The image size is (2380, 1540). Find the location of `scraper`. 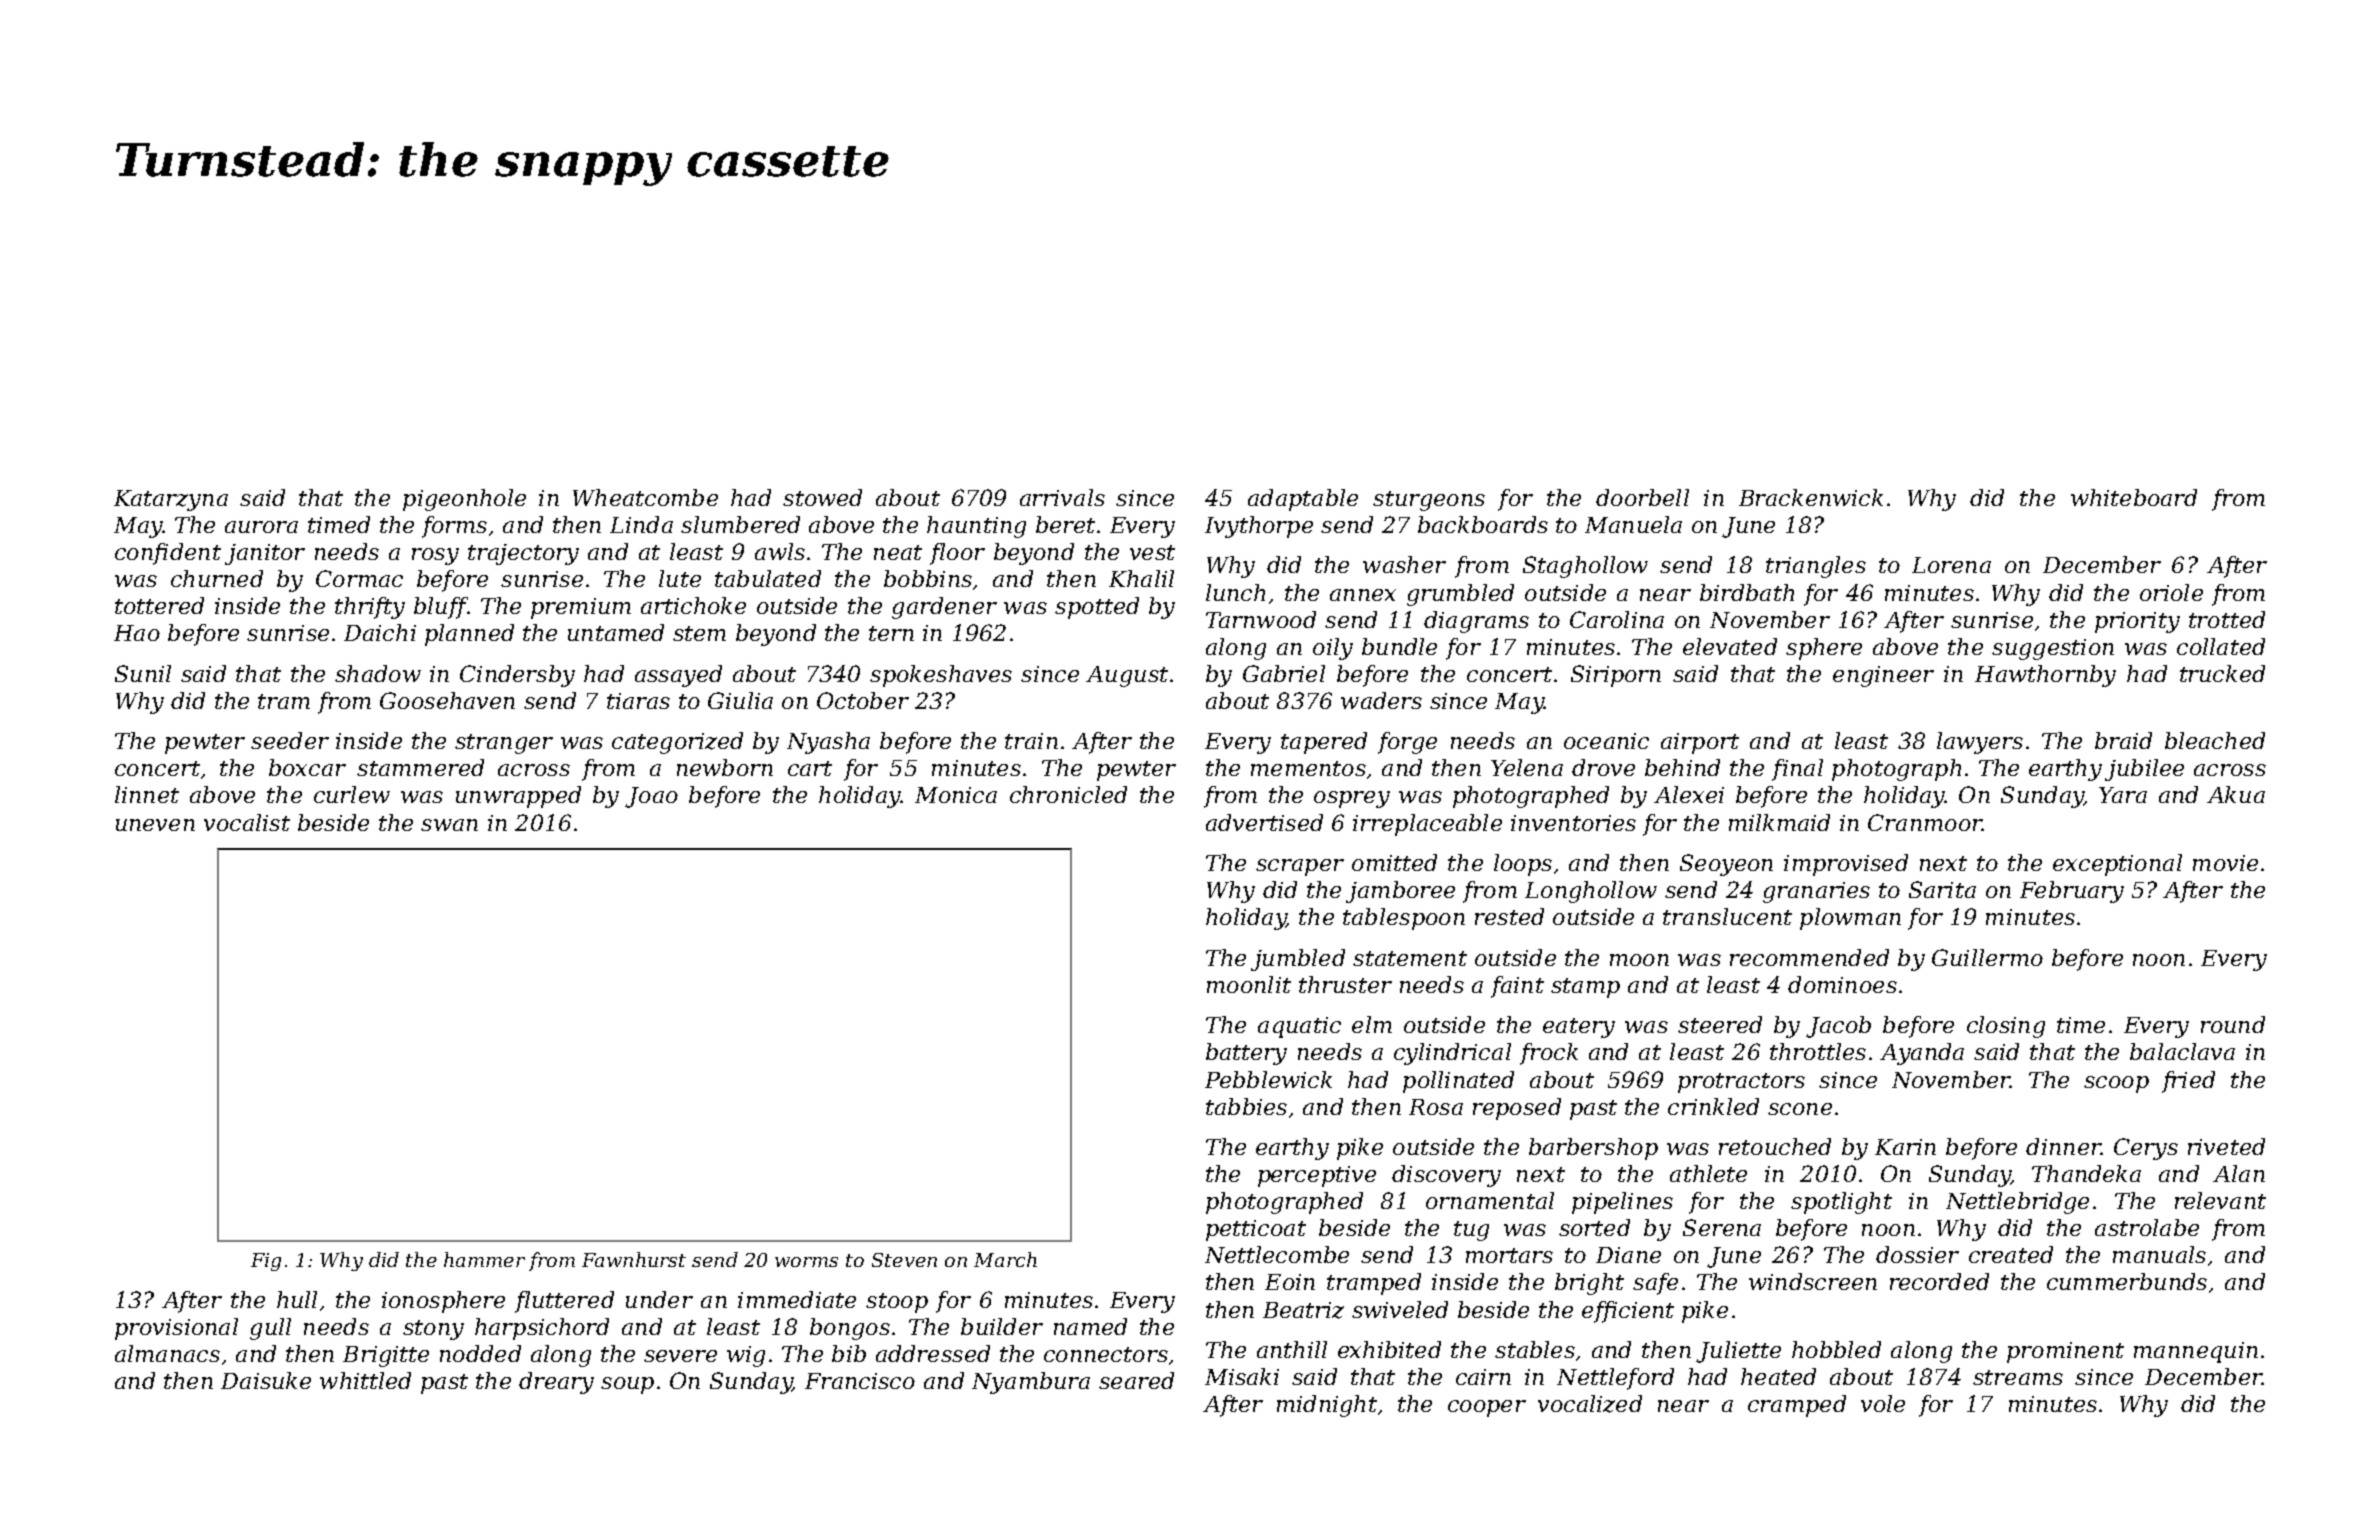

scraper is located at coordinates (1300, 867).
